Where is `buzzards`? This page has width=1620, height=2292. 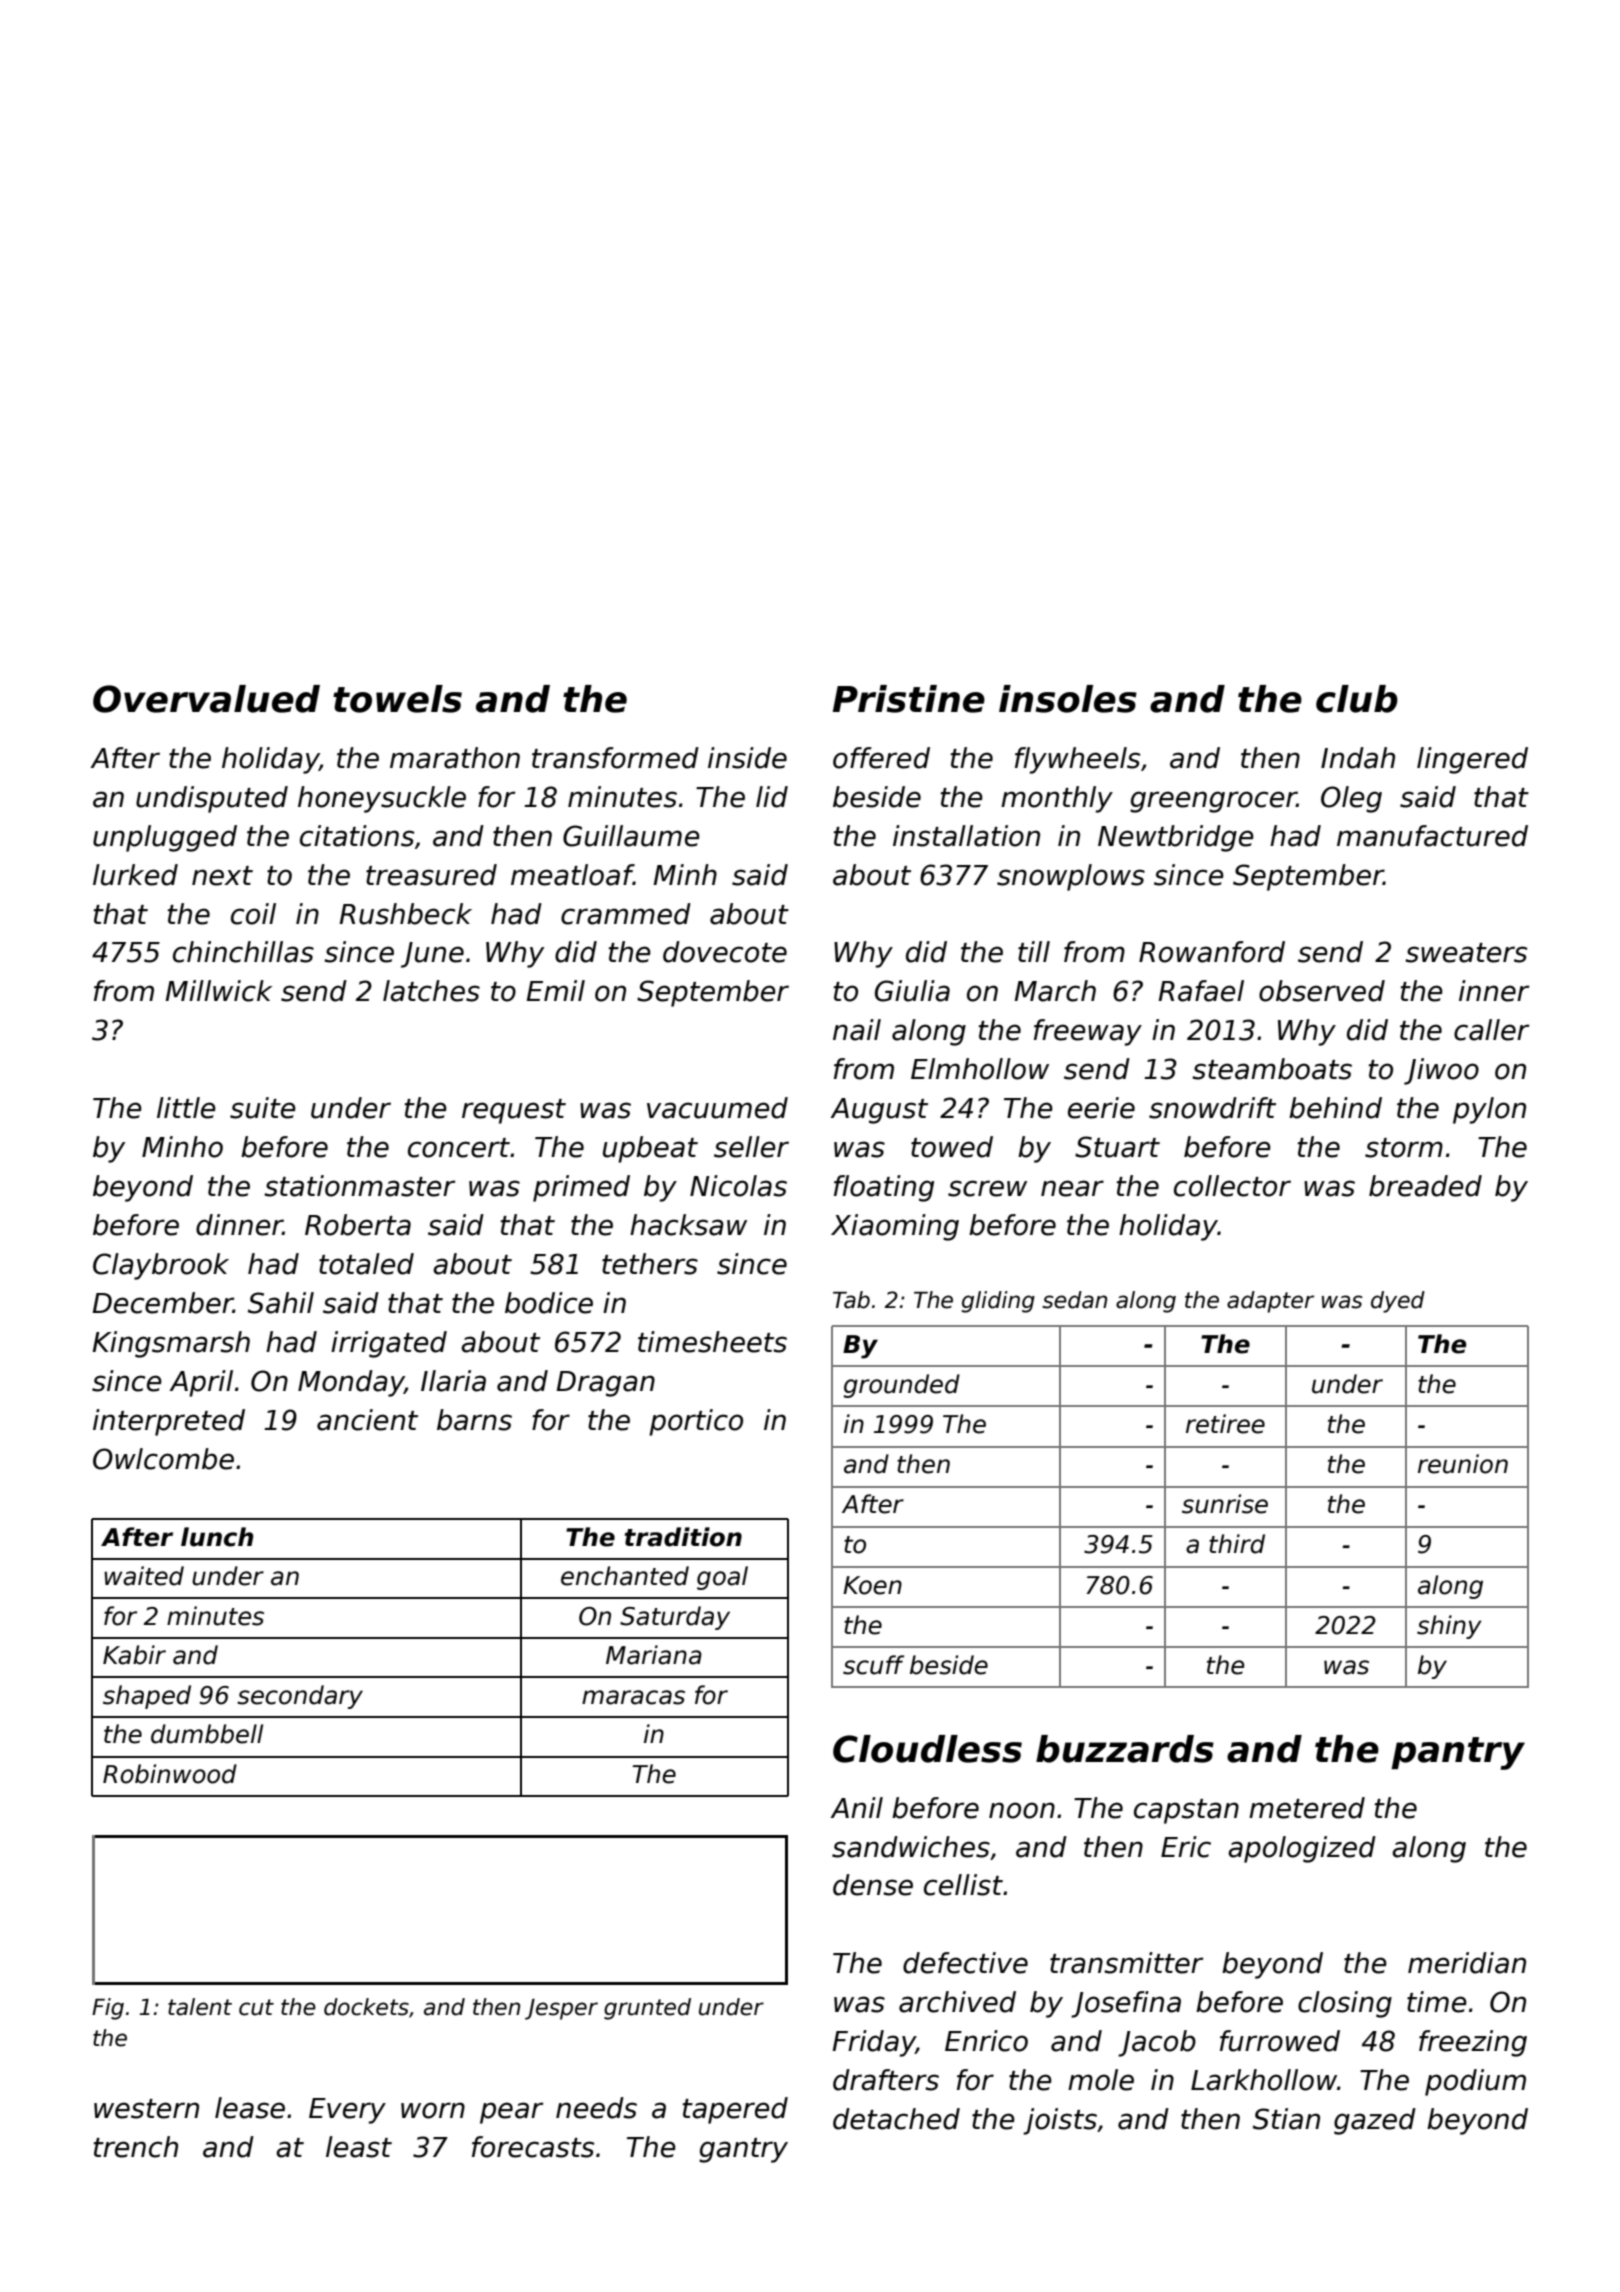
buzzards is located at coordinates (1125, 1749).
